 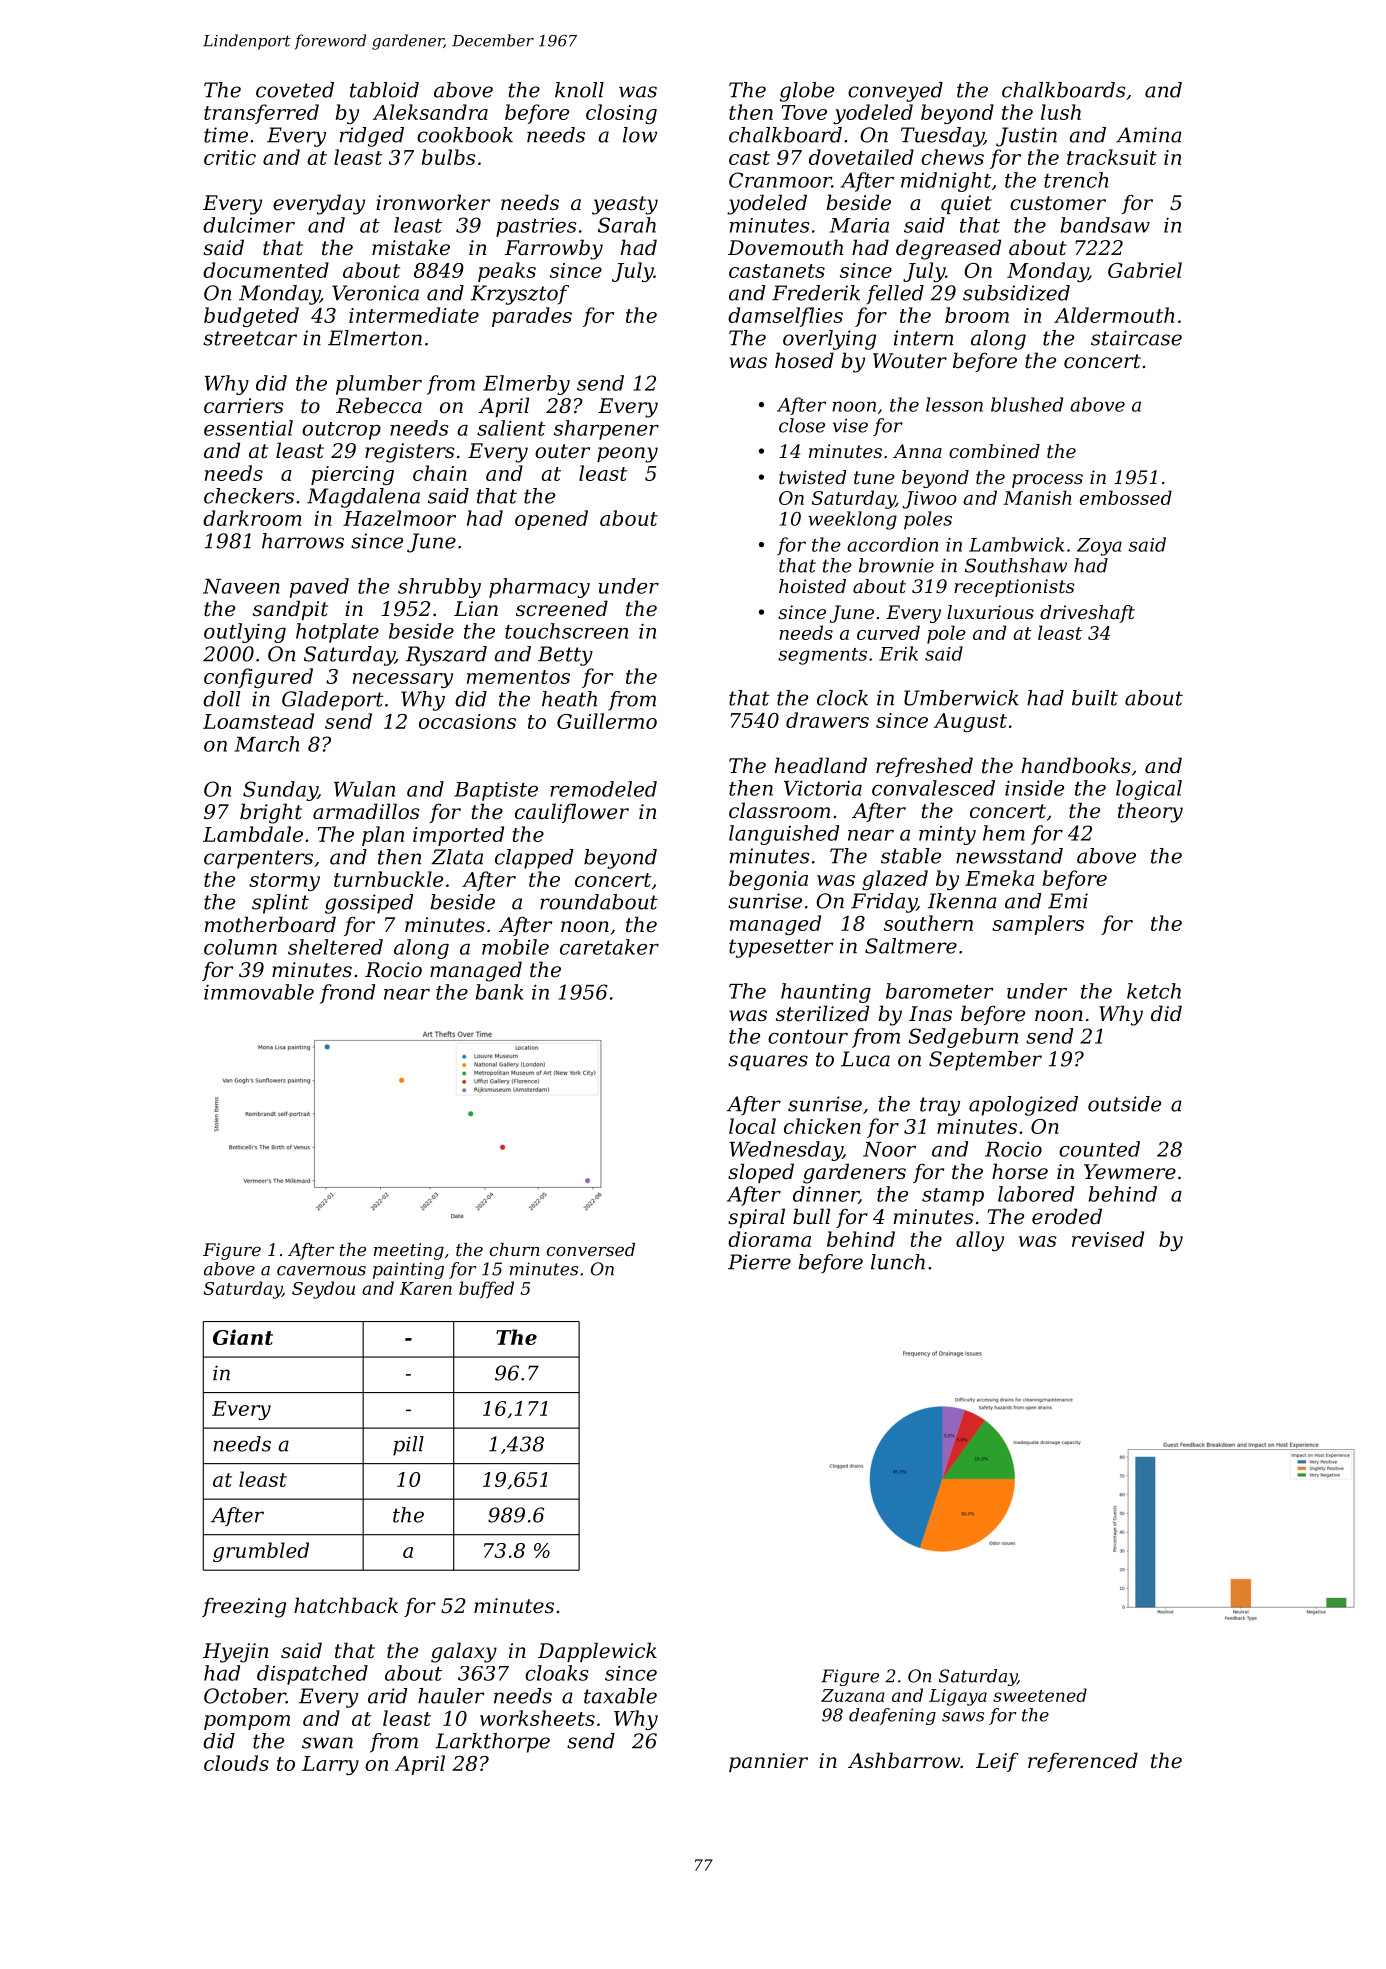 What do you see at coordinates (532, 317) in the screenshot?
I see `parades` at bounding box center [532, 317].
